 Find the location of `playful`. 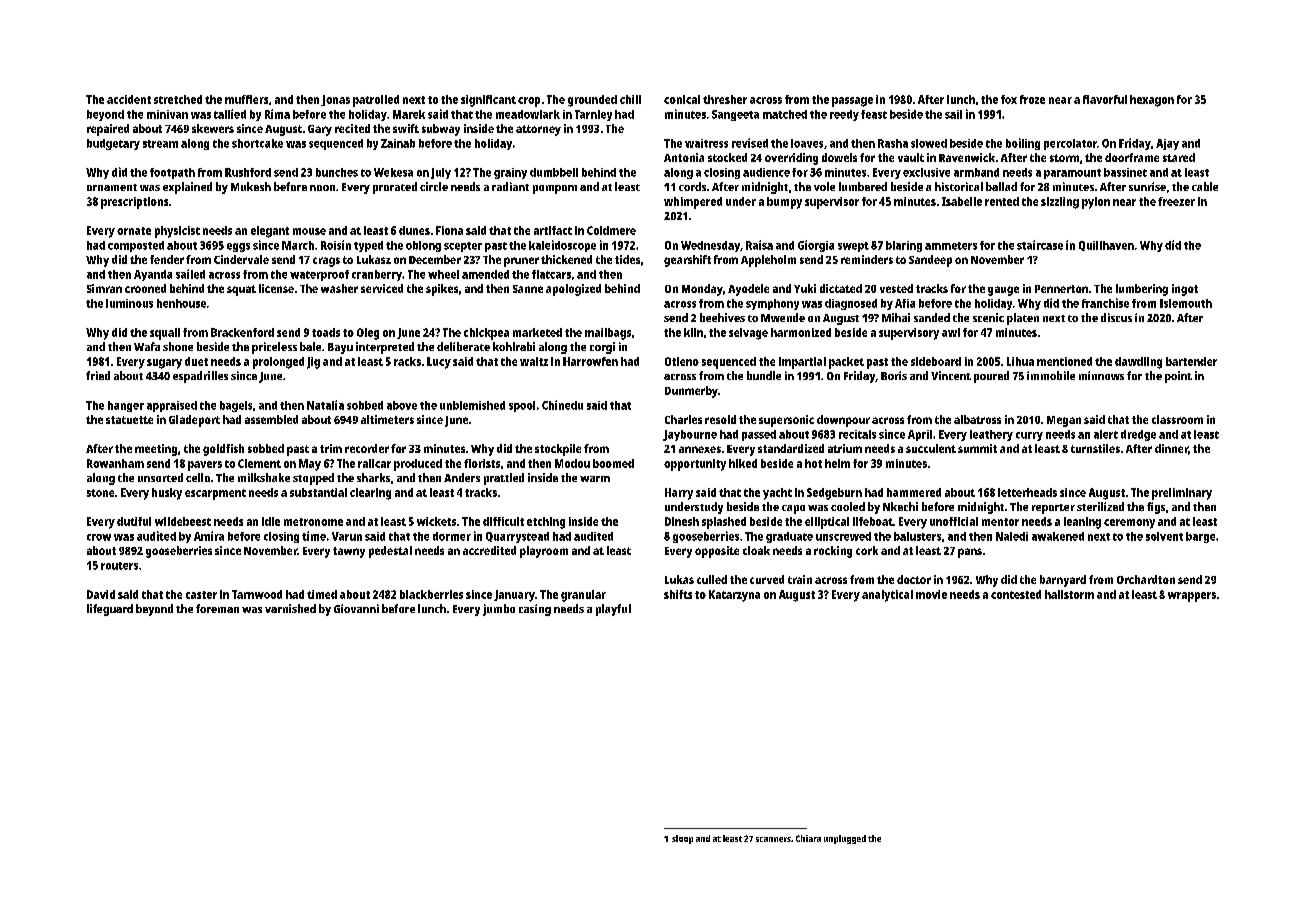

playful is located at coordinates (613, 610).
